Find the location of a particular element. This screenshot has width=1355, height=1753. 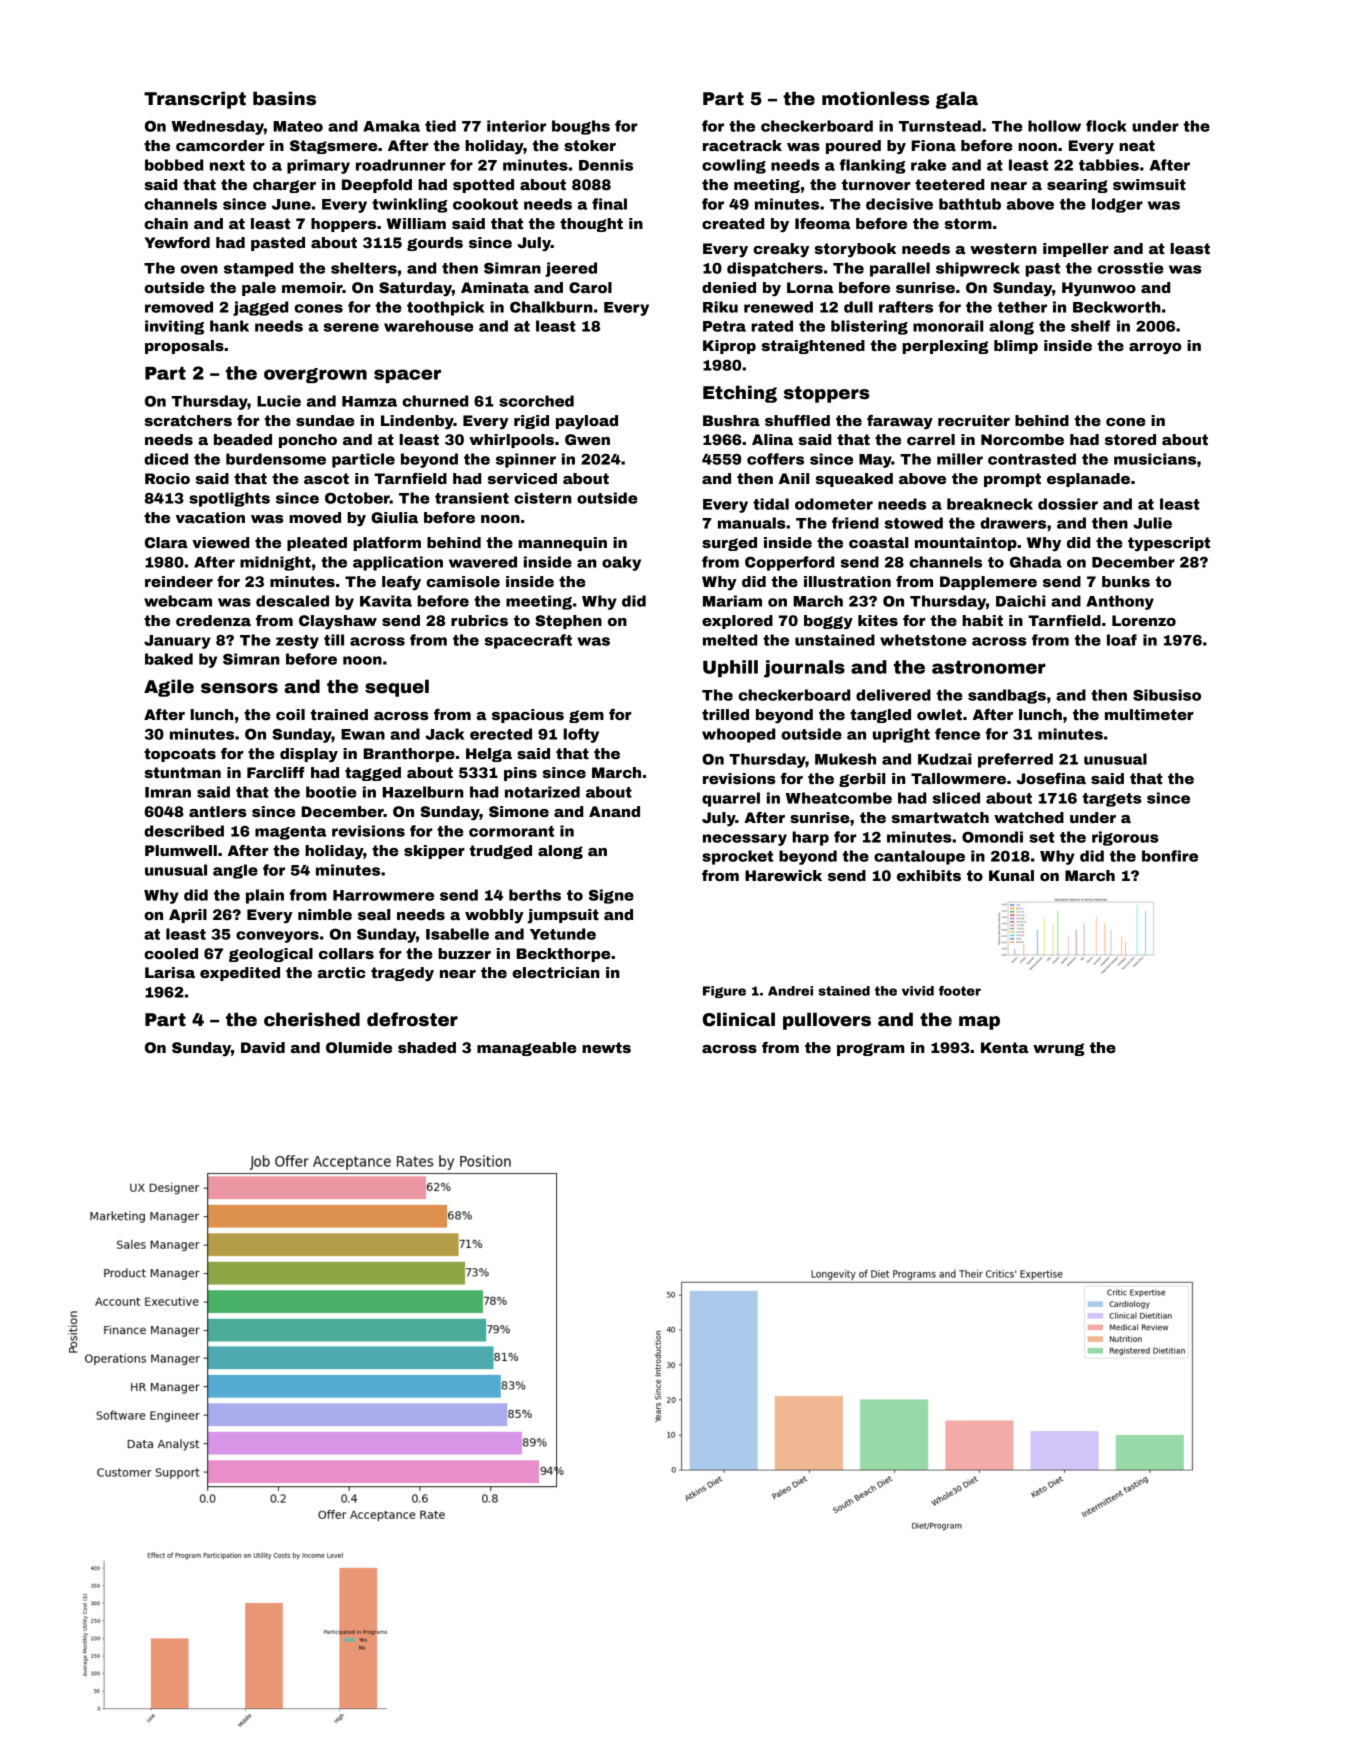

oaky is located at coordinates (621, 563).
